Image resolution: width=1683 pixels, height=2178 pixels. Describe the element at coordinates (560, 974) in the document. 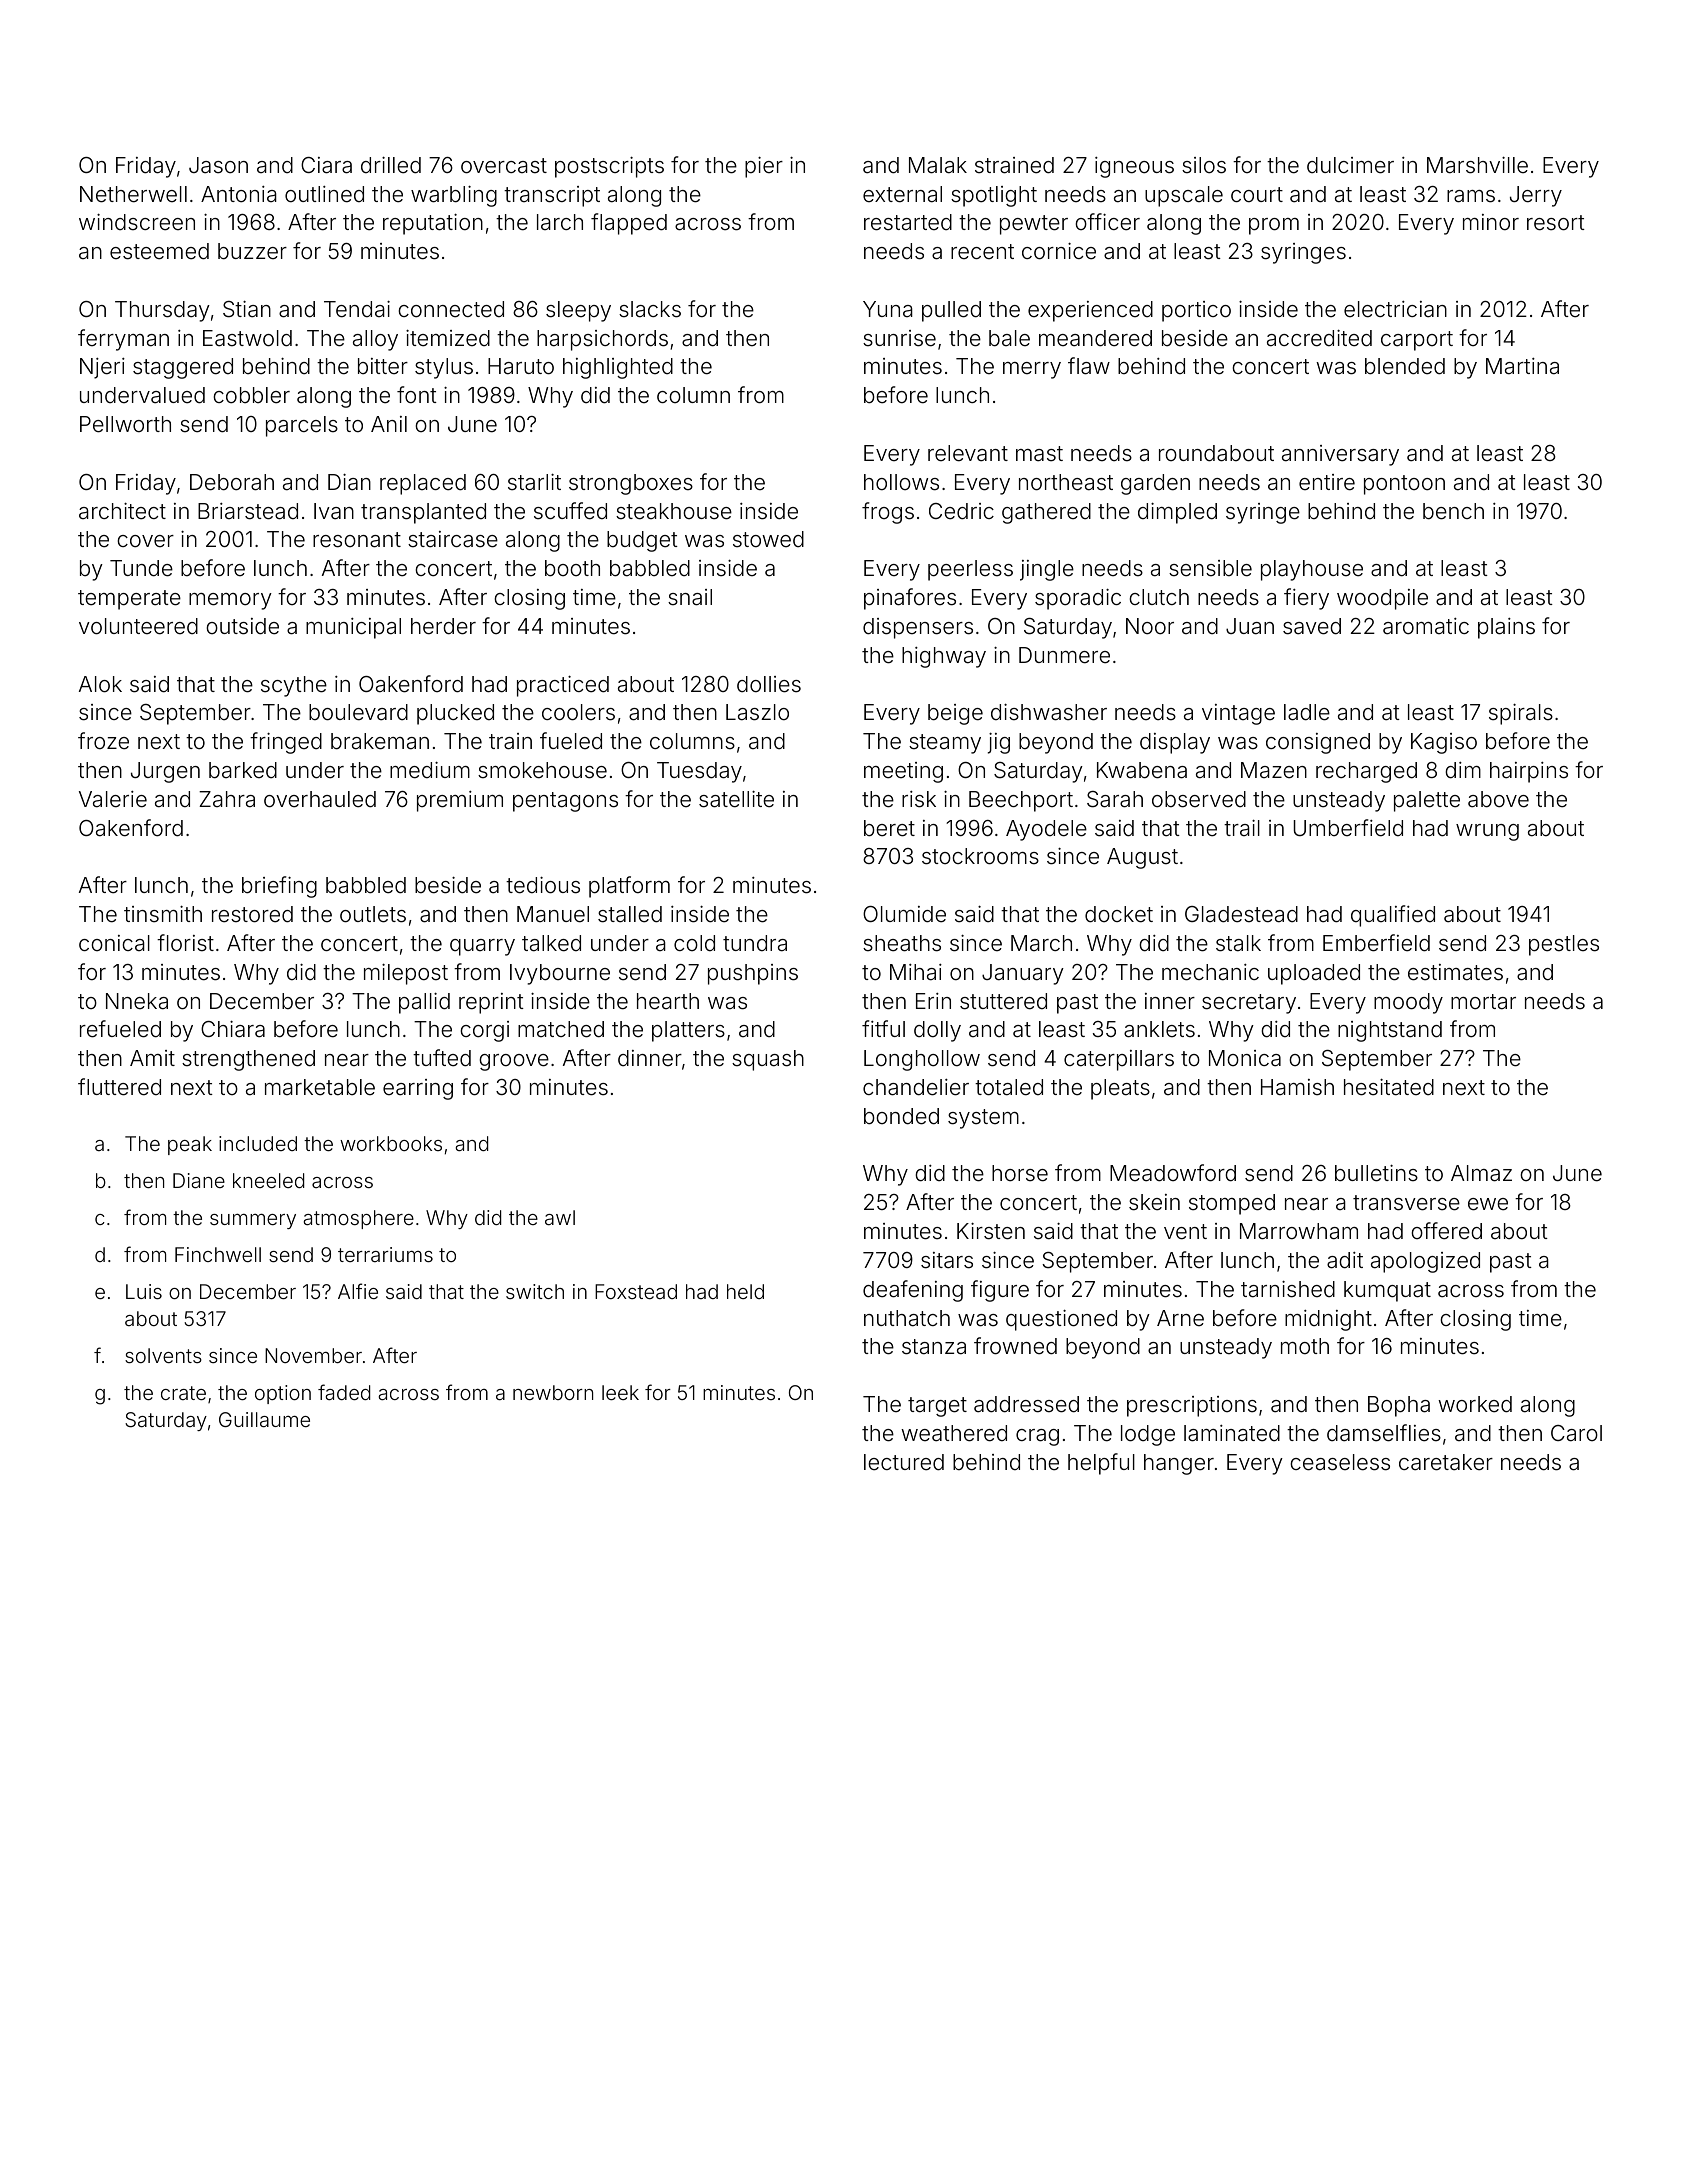

I see `Ivybourne` at that location.
